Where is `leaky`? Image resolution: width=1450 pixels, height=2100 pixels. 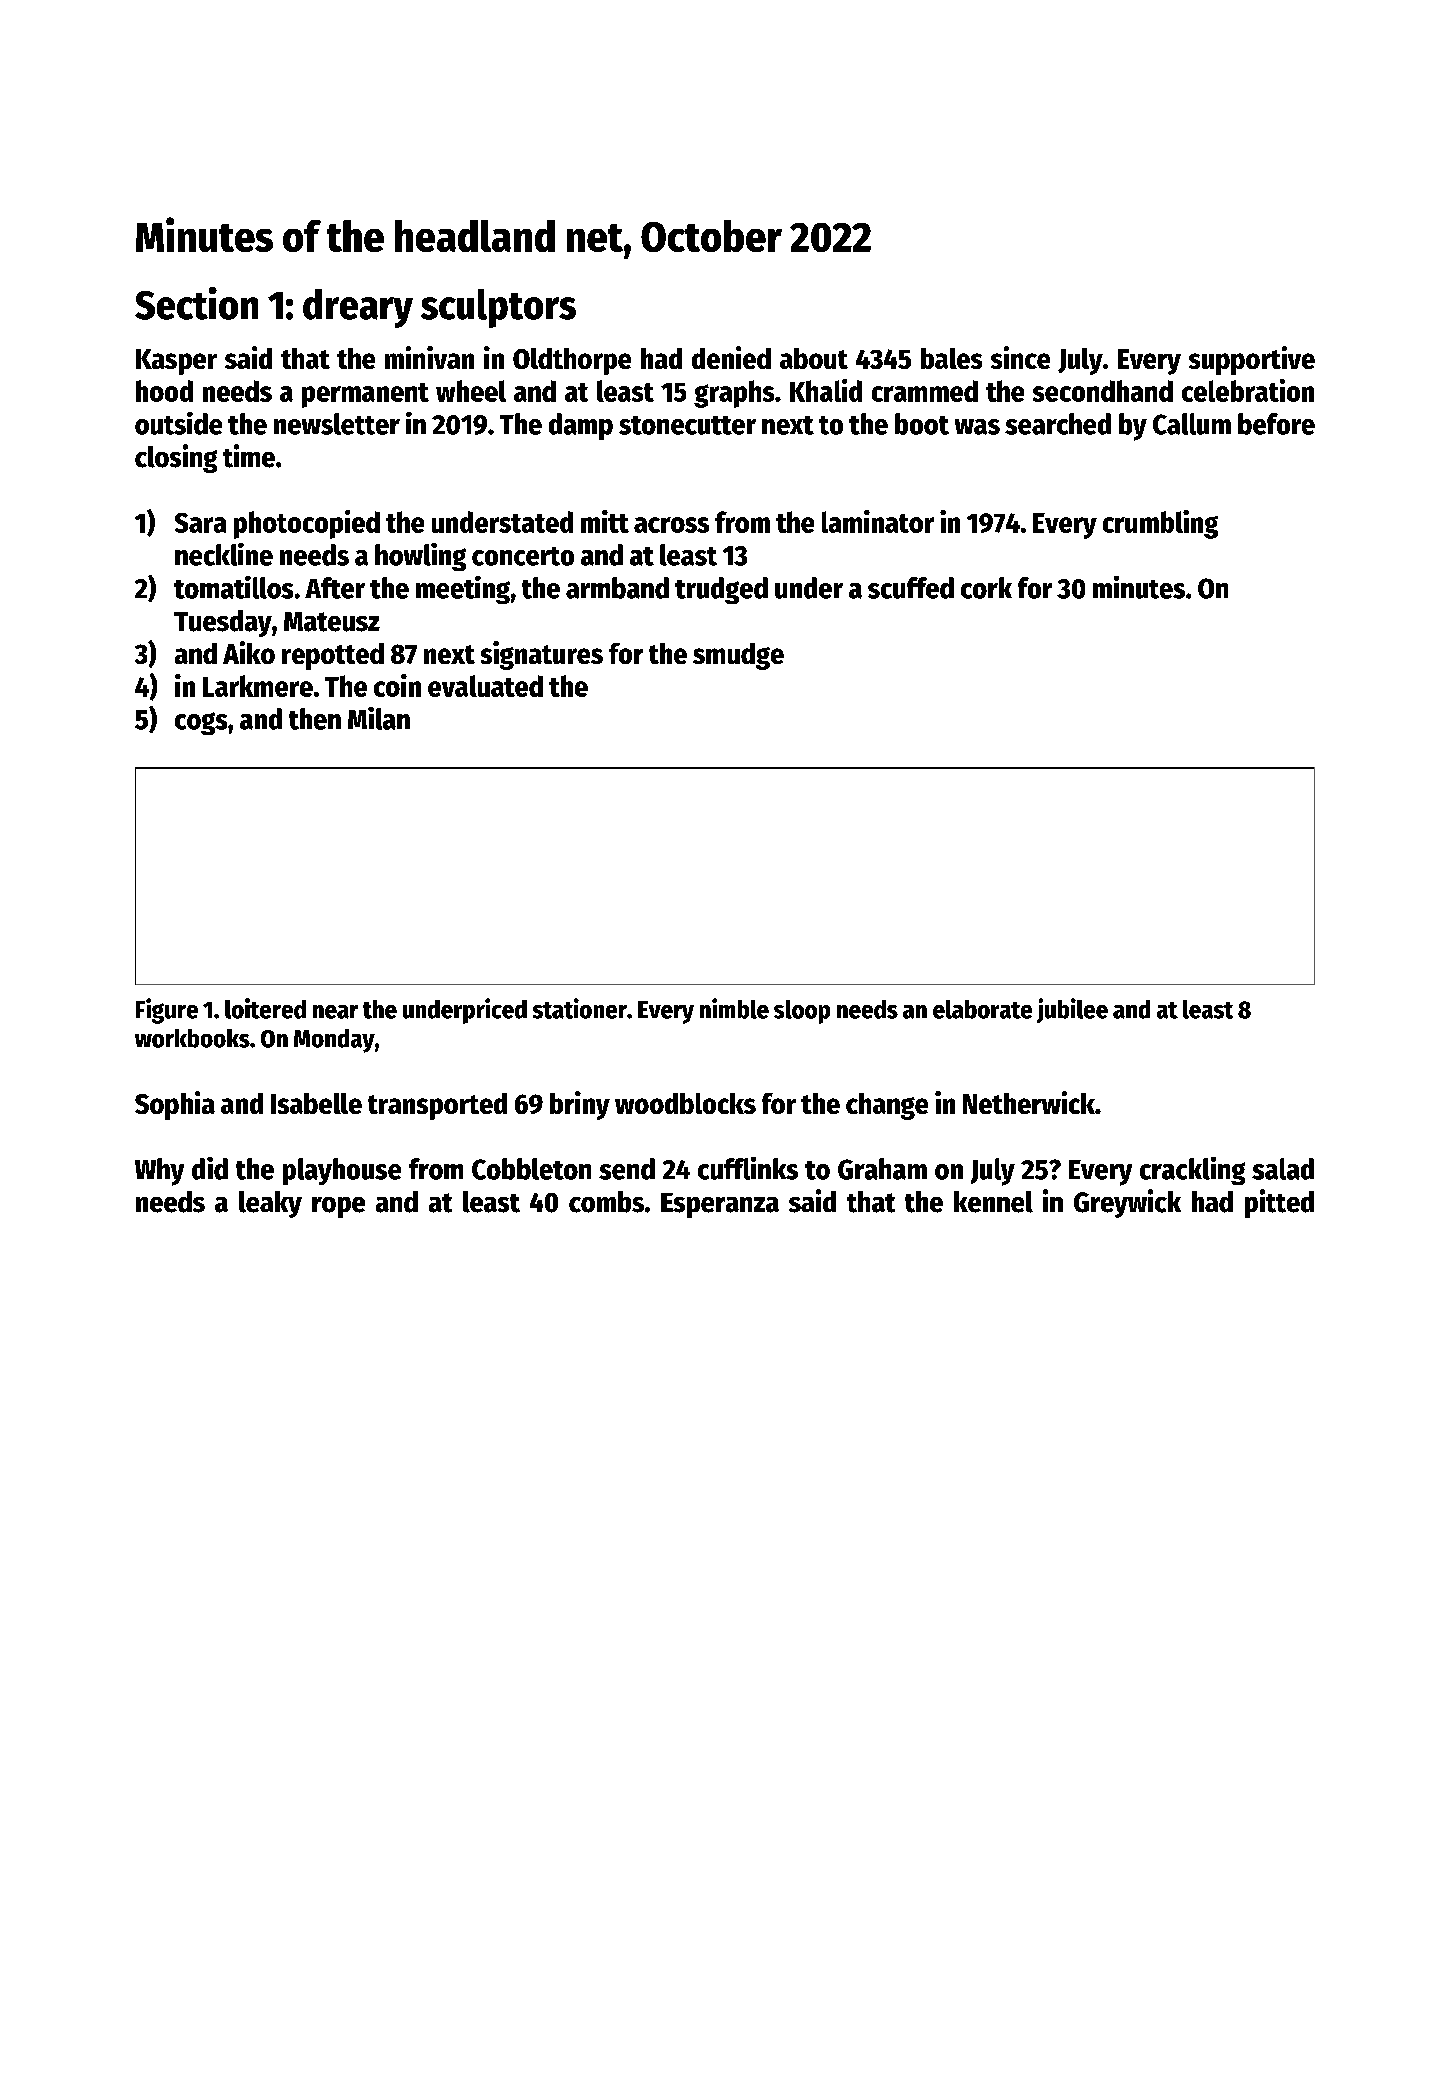 leaky is located at coordinates (270, 1204).
